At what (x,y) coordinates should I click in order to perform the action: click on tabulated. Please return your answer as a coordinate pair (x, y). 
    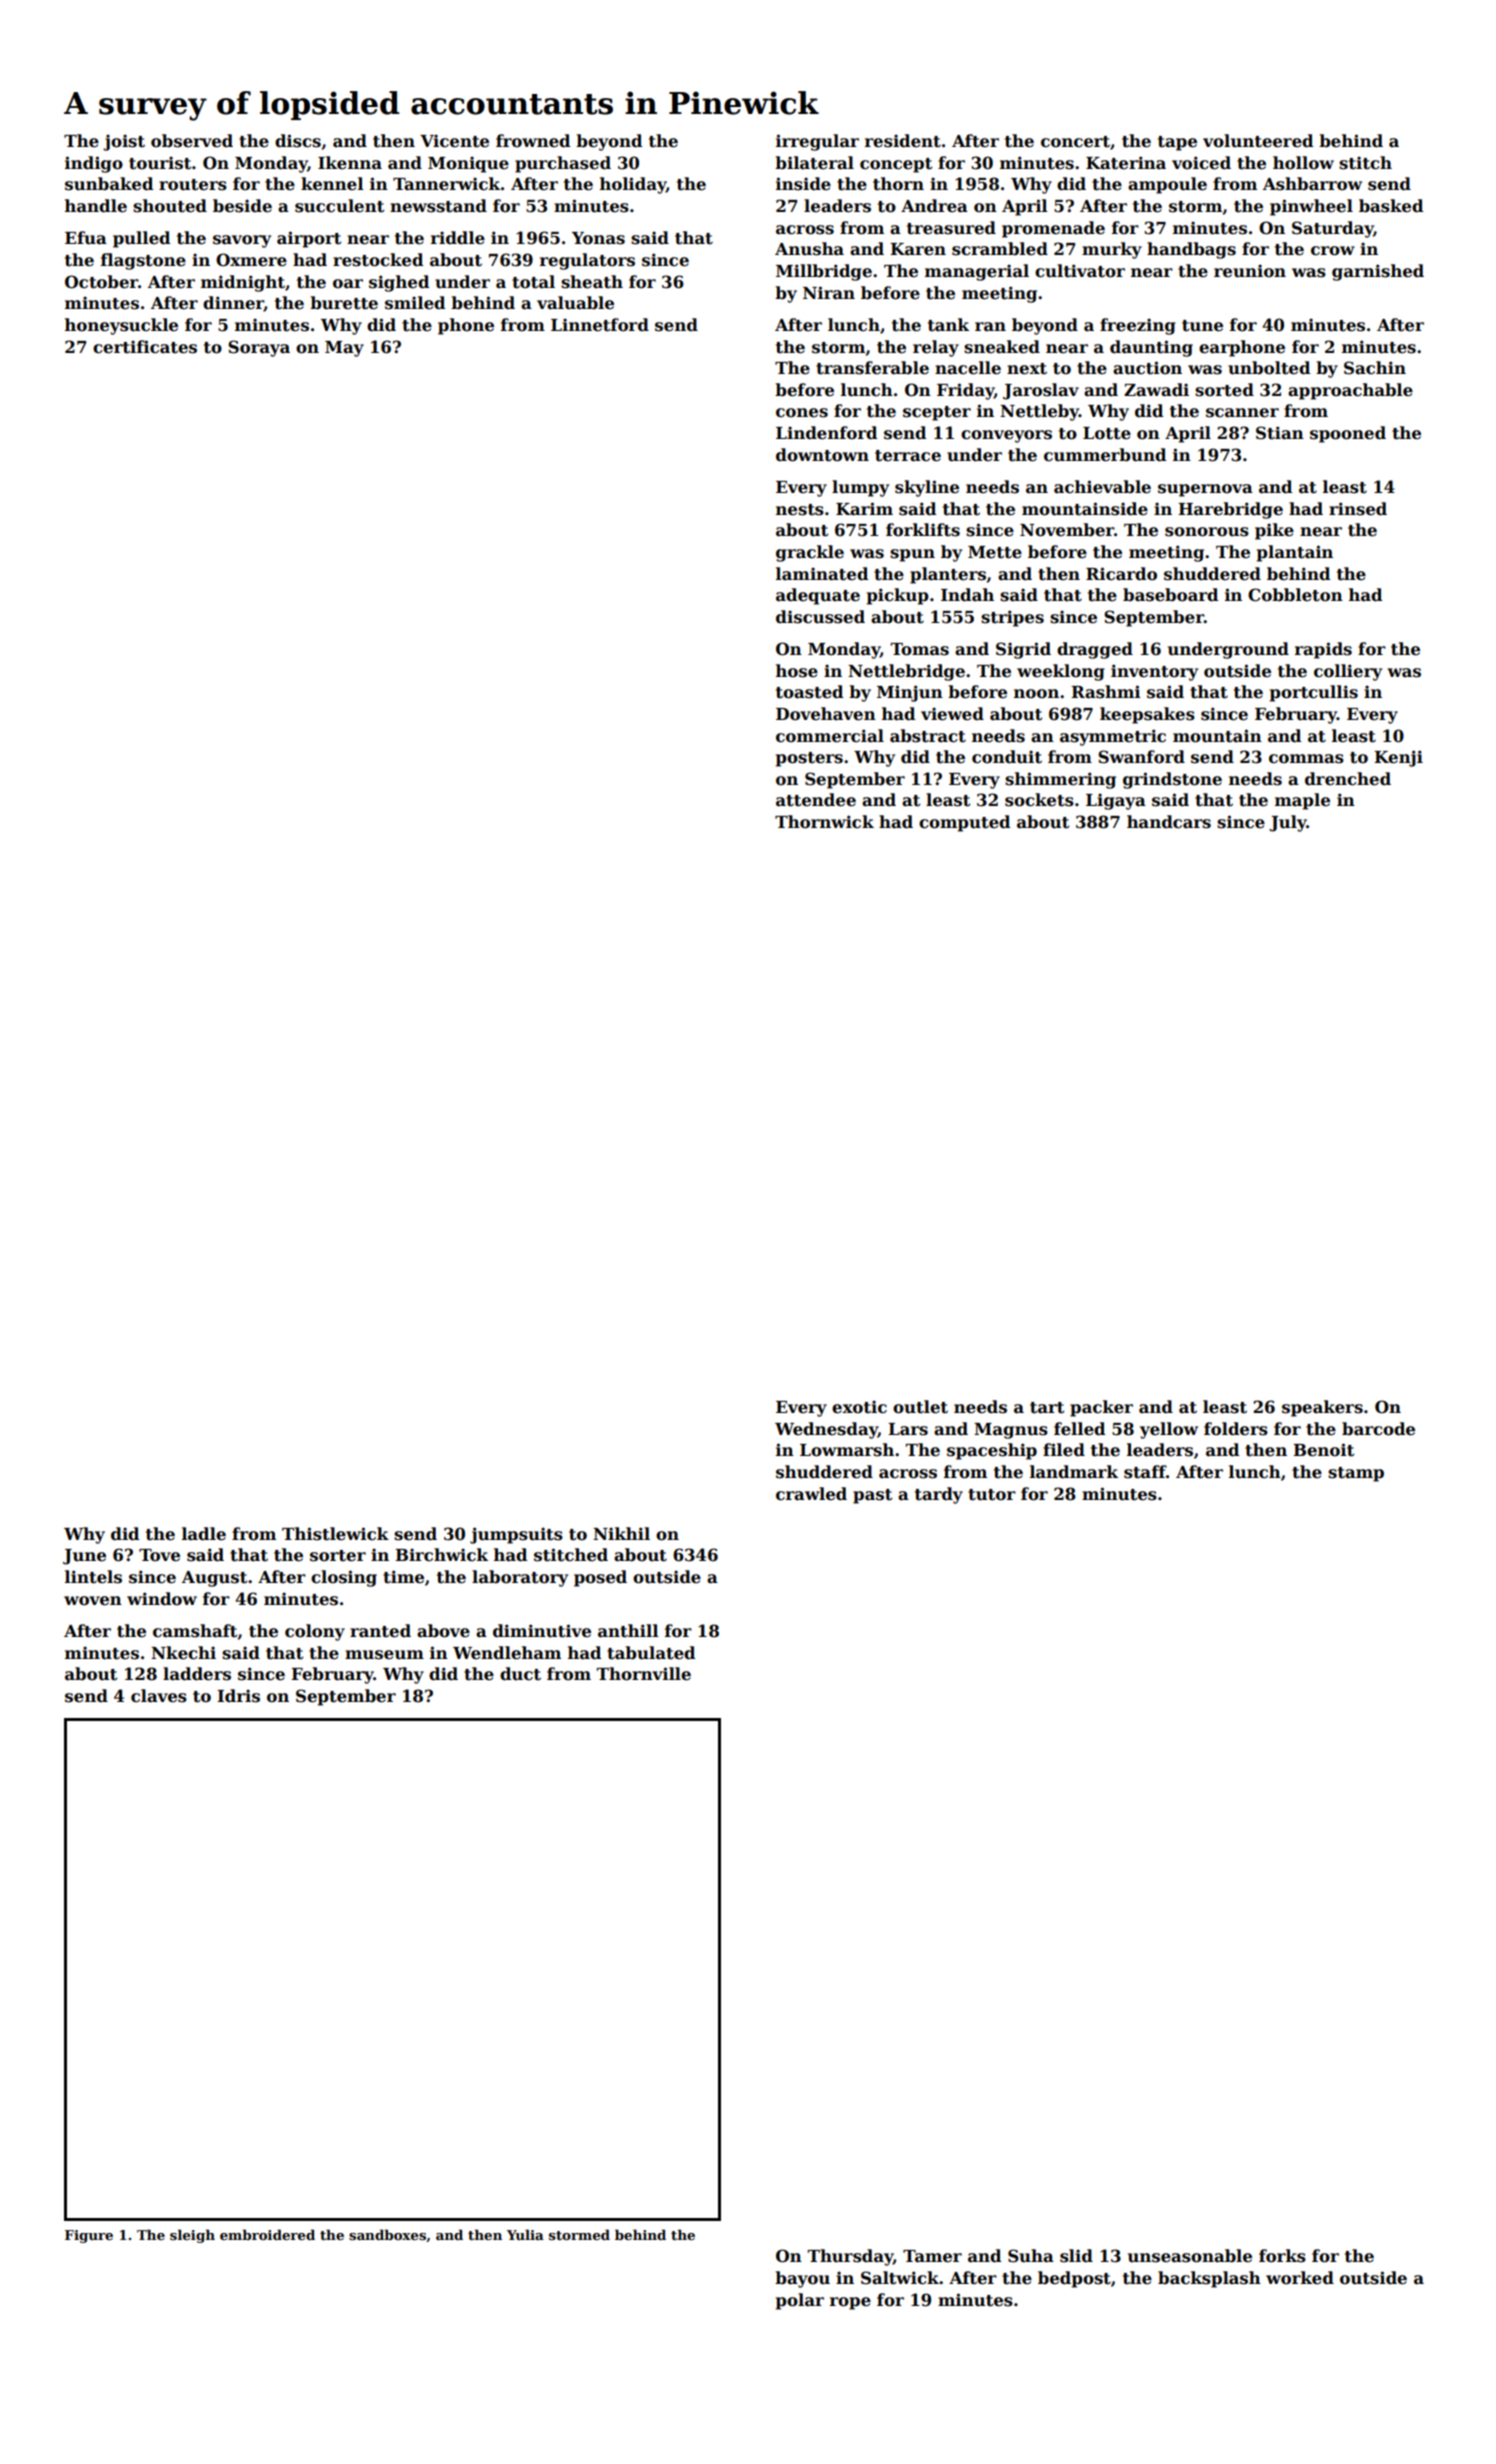
    Looking at the image, I should click on (651, 1653).
